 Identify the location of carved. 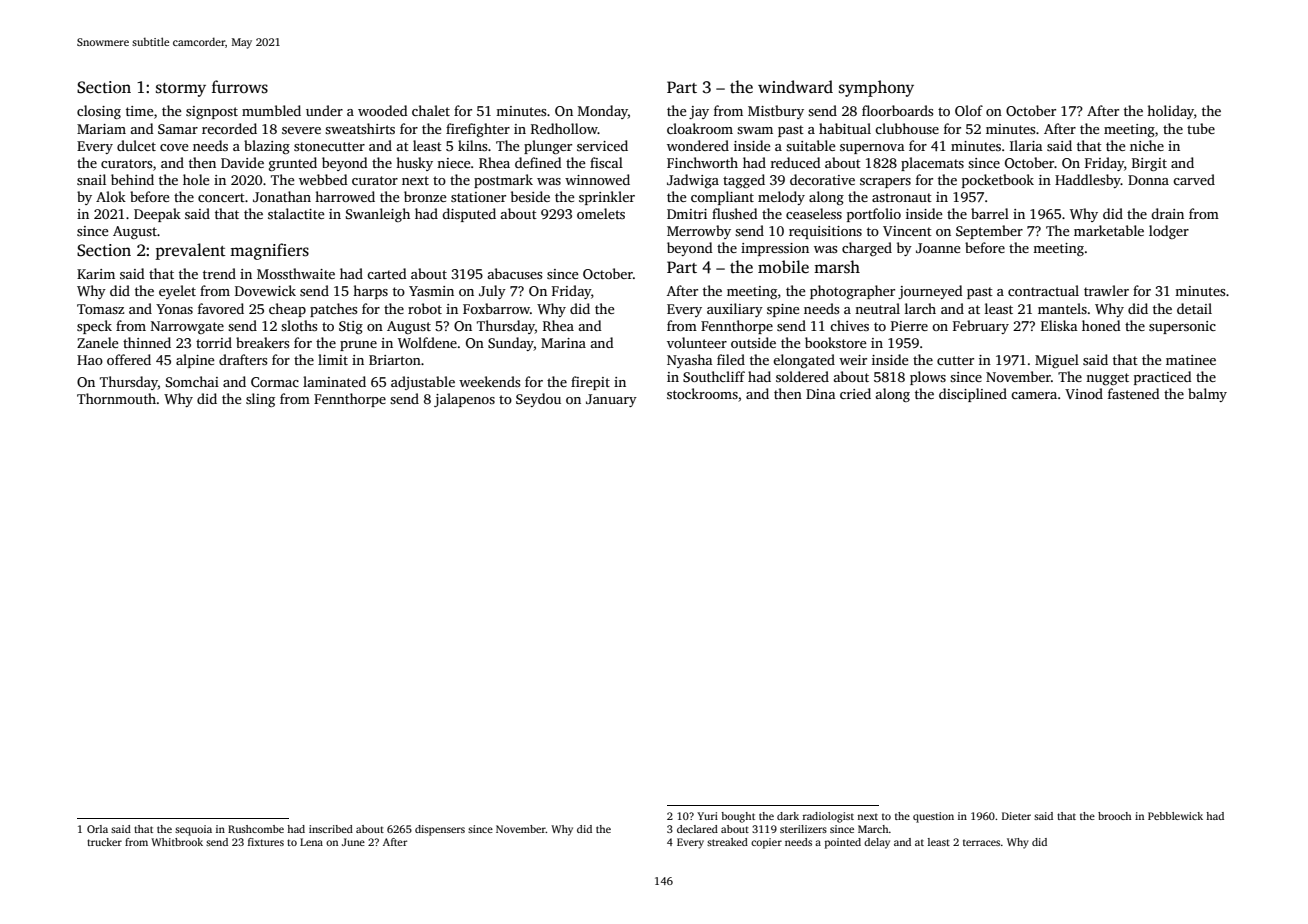
(1194, 179).
